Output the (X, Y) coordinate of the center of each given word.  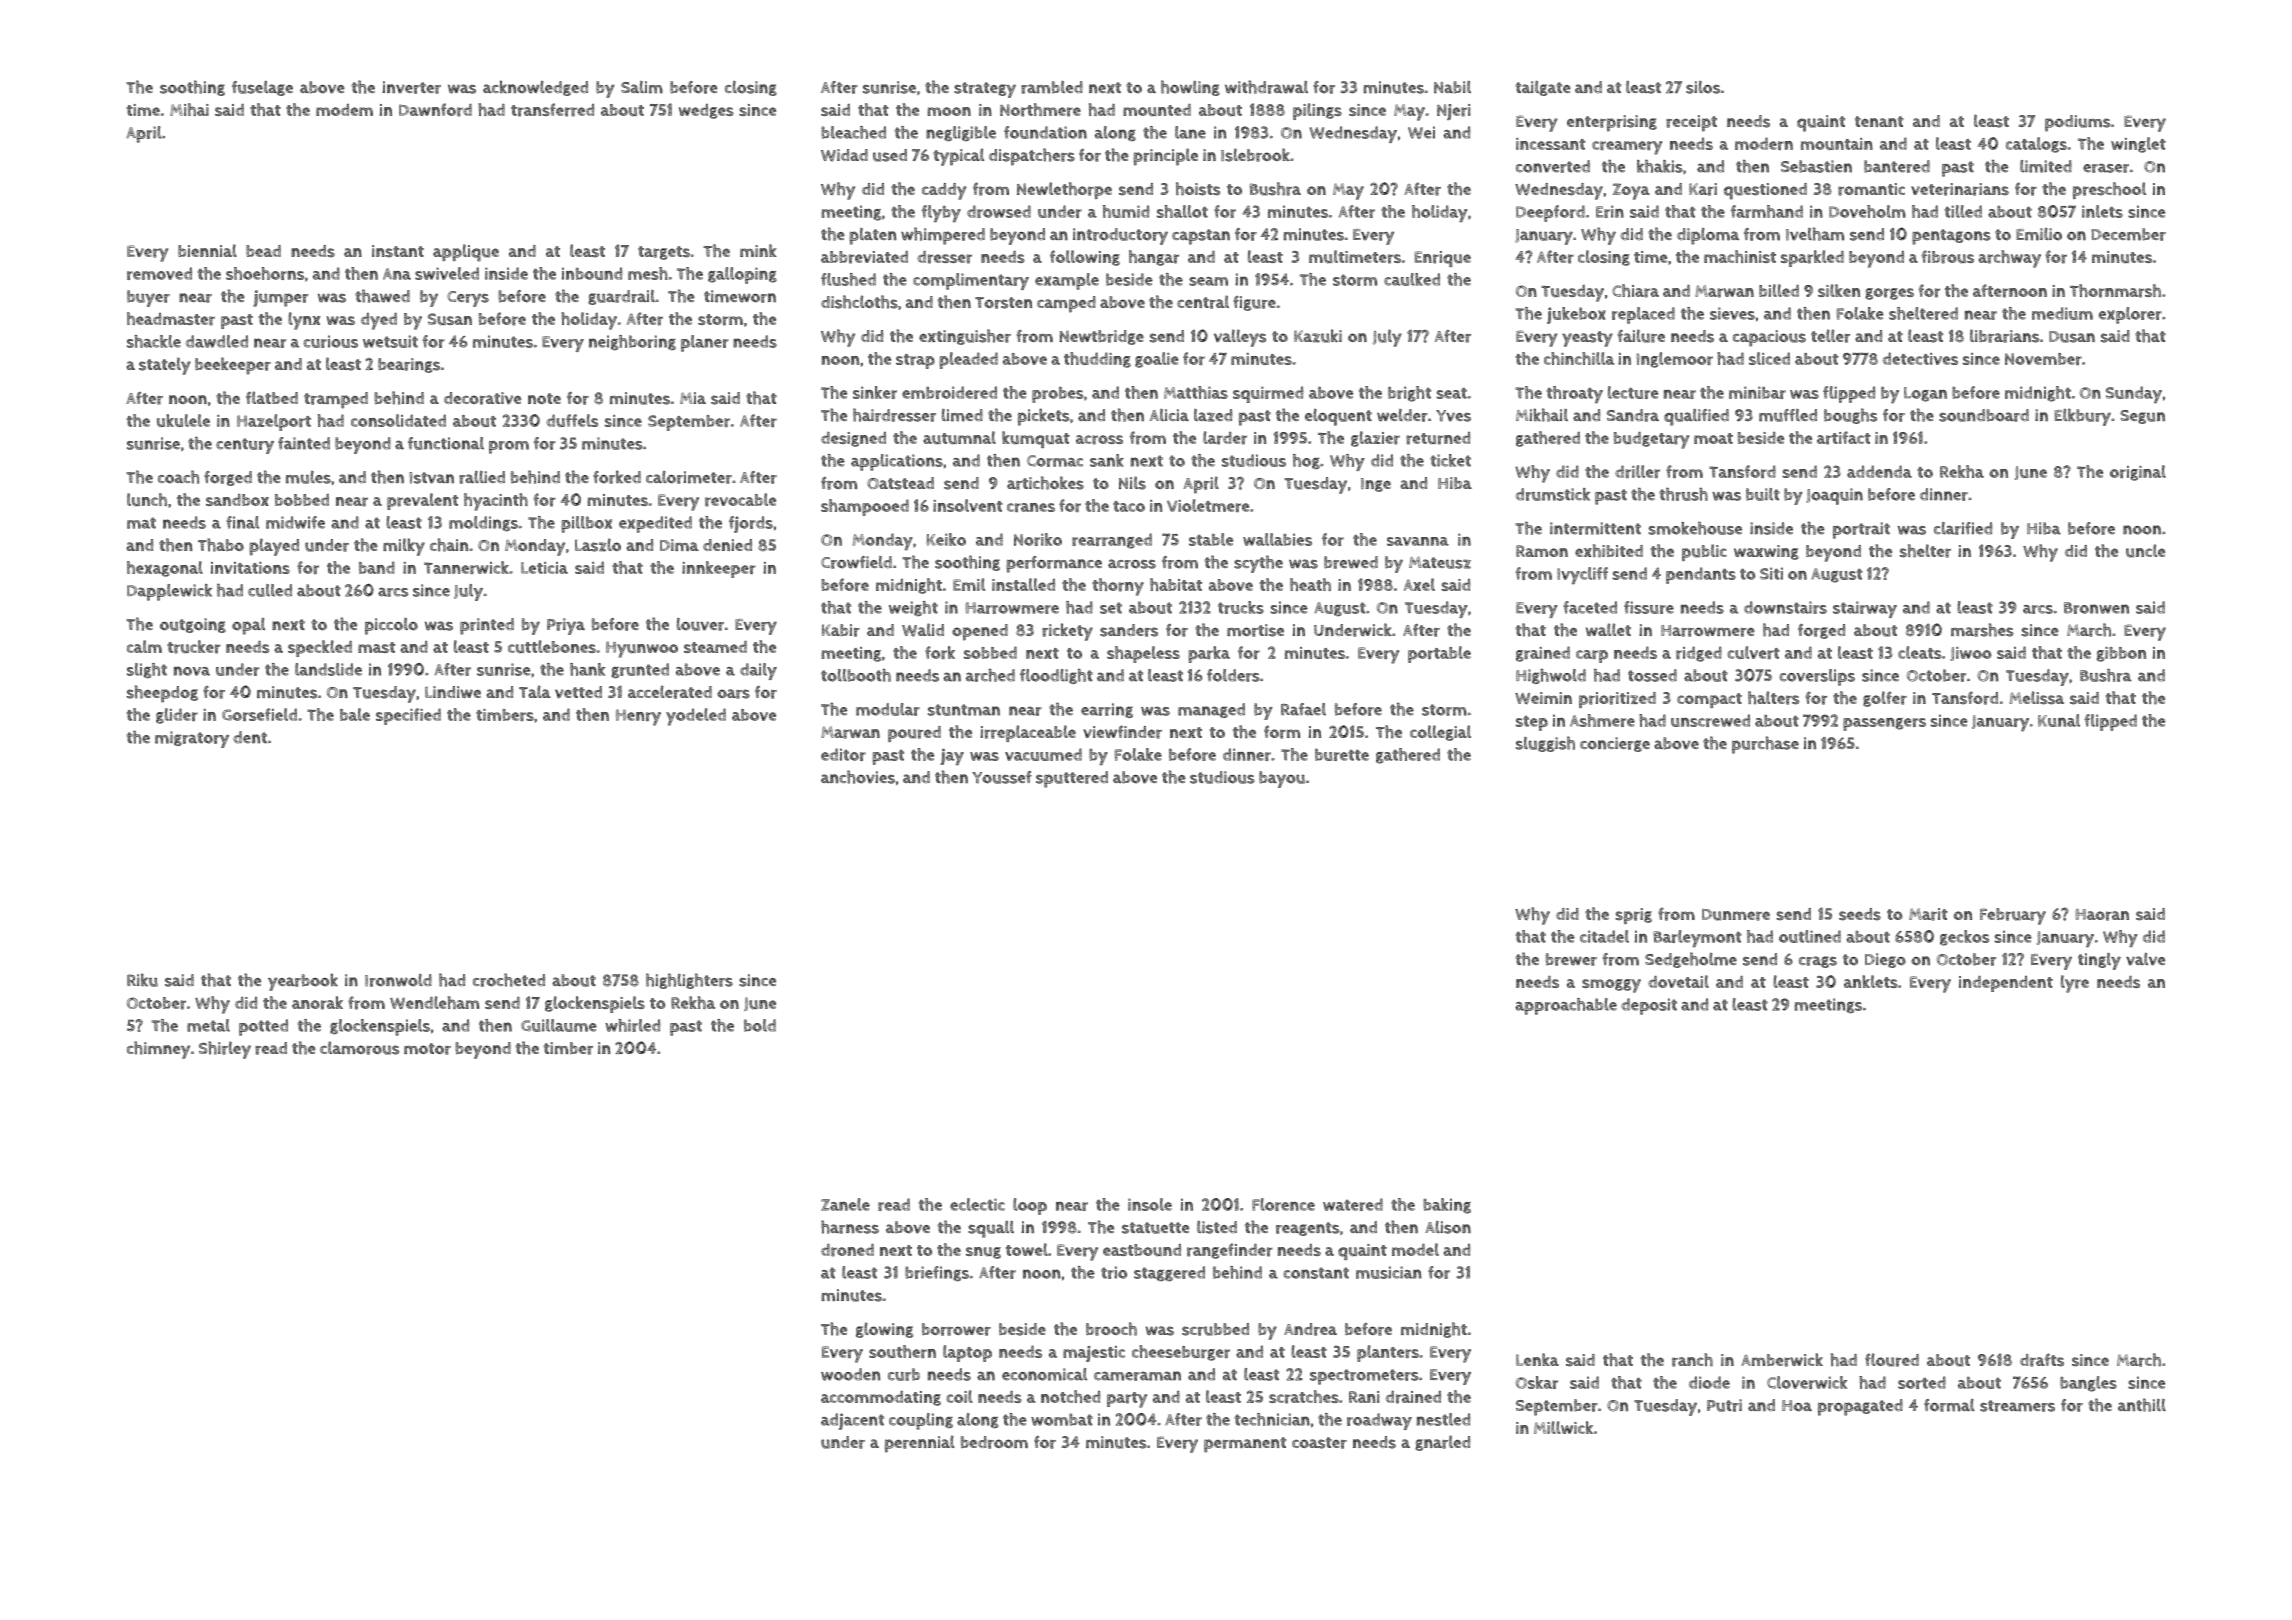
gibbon (2121, 654)
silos (1703, 87)
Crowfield (856, 562)
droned (847, 1250)
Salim (642, 87)
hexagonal (165, 569)
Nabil (1452, 87)
